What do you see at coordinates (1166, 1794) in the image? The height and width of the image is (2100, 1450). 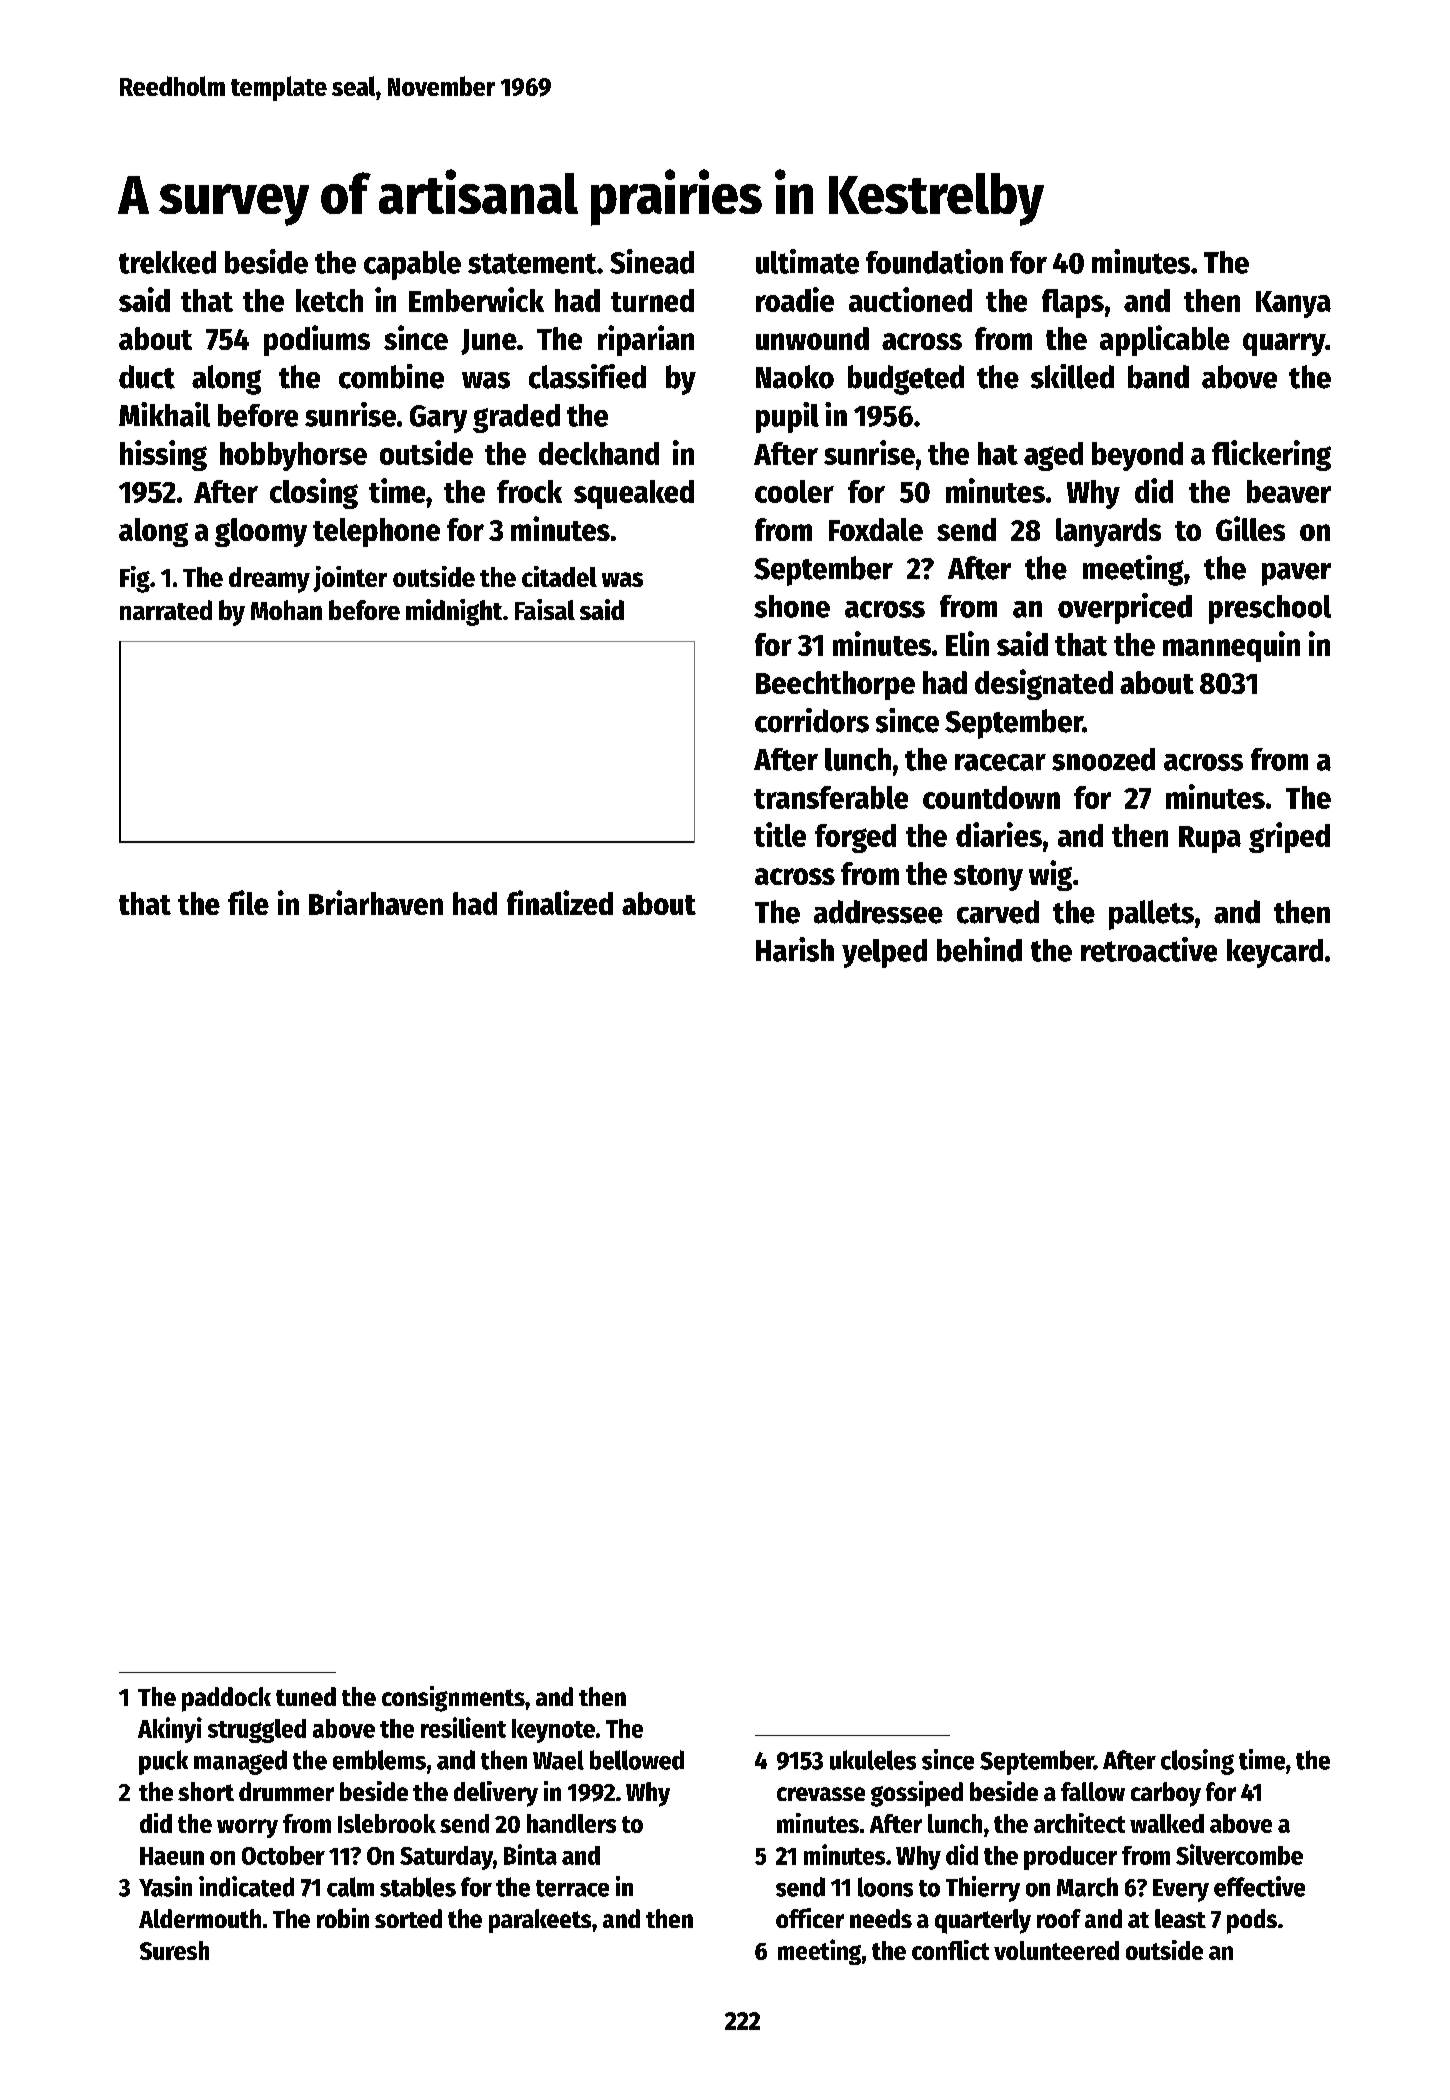 I see `carboy` at bounding box center [1166, 1794].
